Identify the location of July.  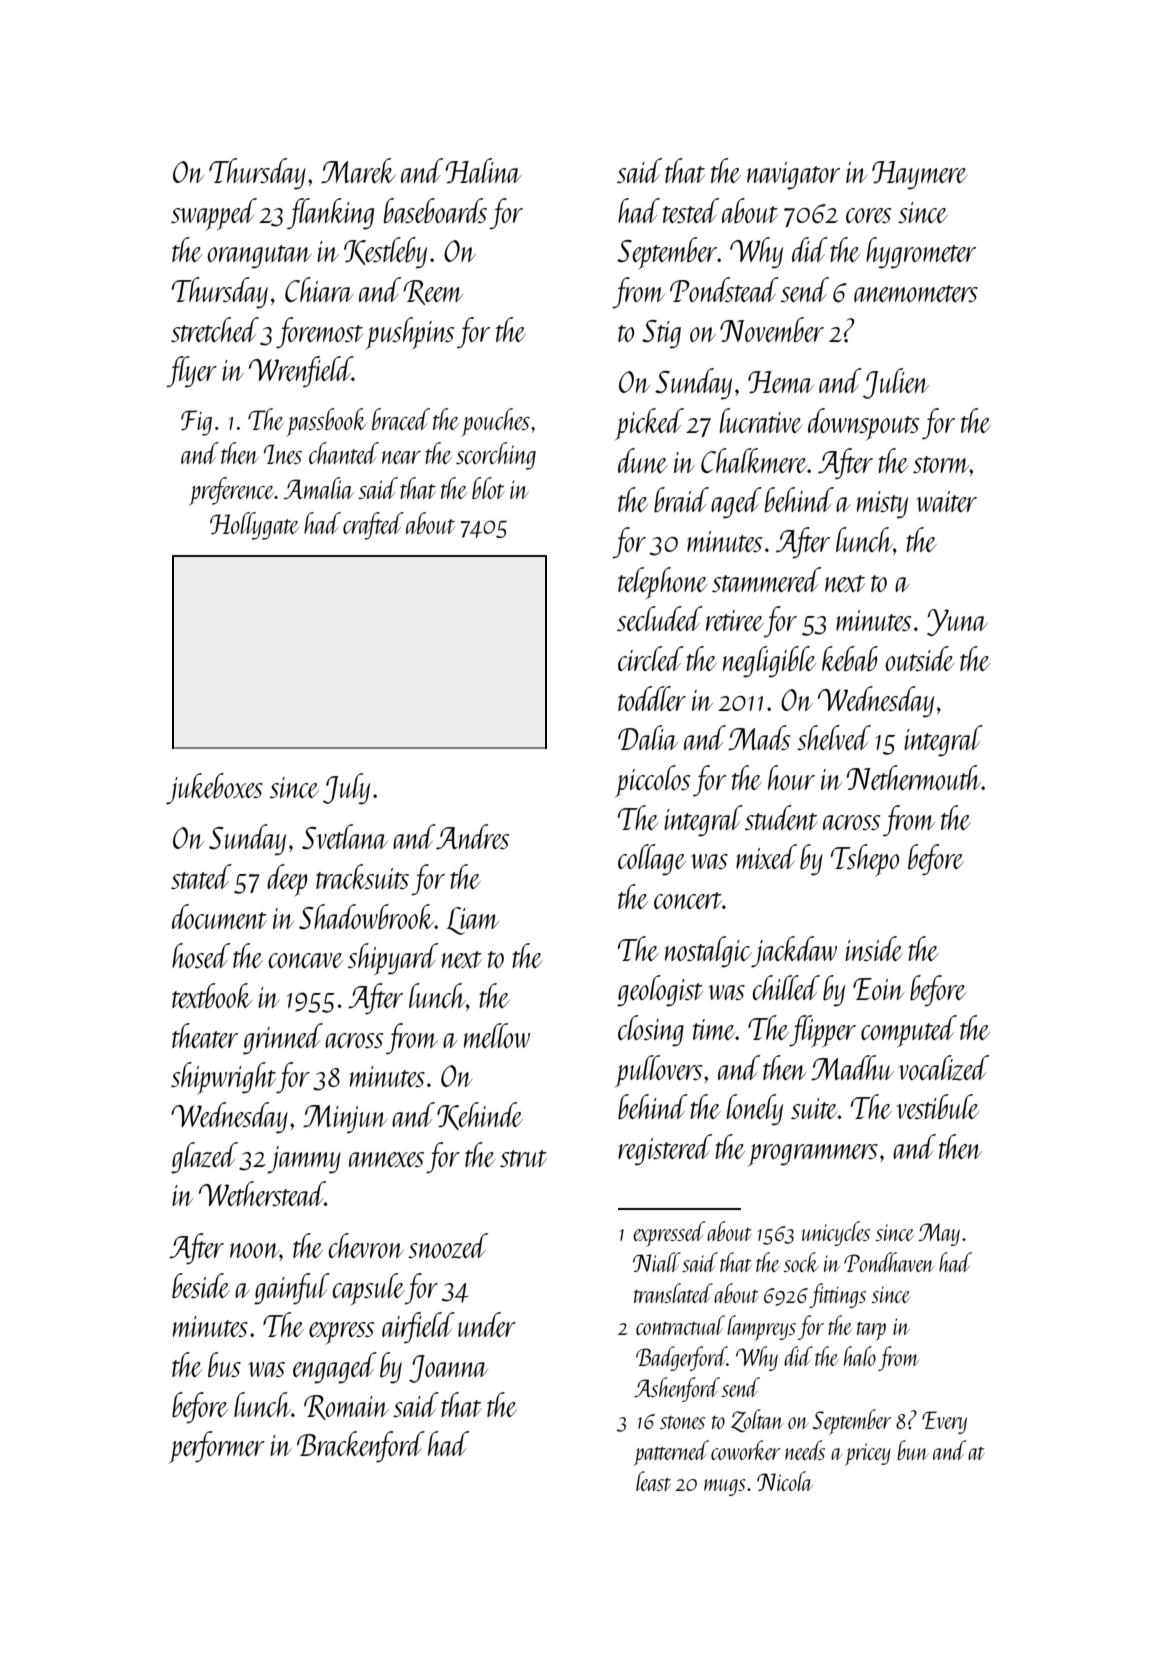
(346, 789).
